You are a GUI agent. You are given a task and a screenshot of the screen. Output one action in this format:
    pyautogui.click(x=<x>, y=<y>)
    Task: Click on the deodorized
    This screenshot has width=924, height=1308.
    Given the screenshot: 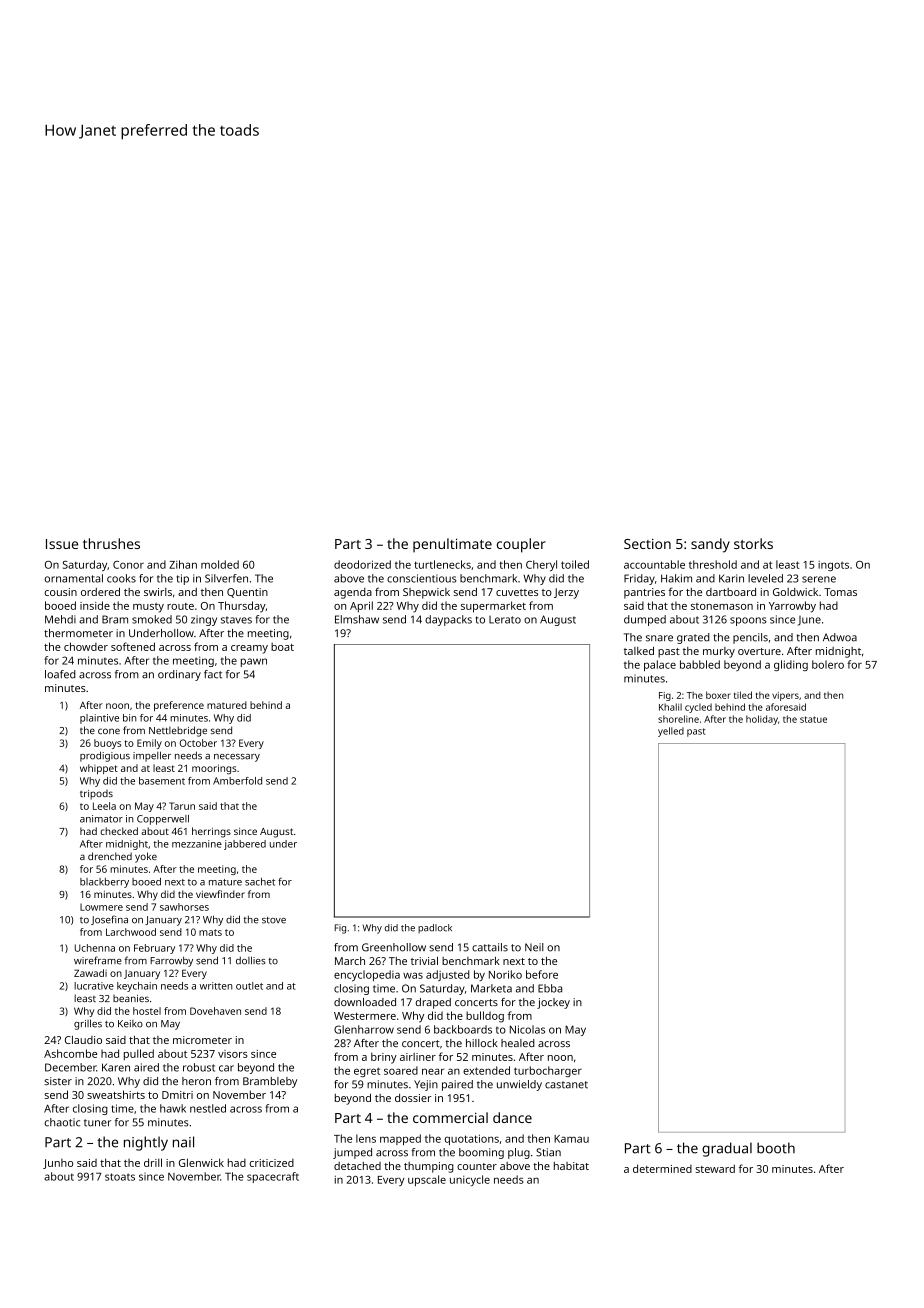 What is the action you would take?
    pyautogui.click(x=362, y=564)
